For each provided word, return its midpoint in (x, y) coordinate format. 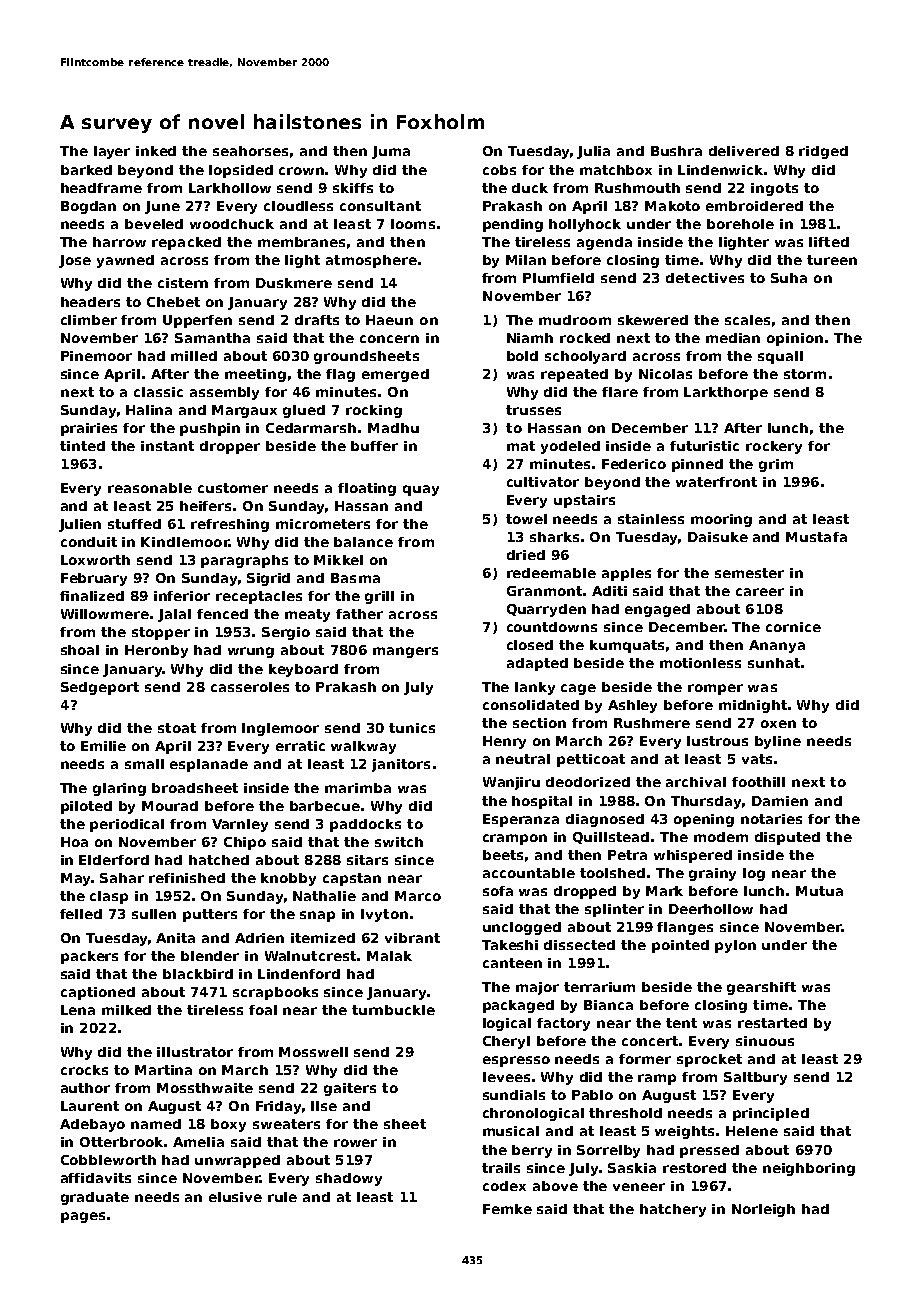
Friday (278, 1107)
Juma (391, 152)
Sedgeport (100, 688)
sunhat (774, 663)
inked (156, 151)
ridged (823, 152)
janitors (401, 765)
